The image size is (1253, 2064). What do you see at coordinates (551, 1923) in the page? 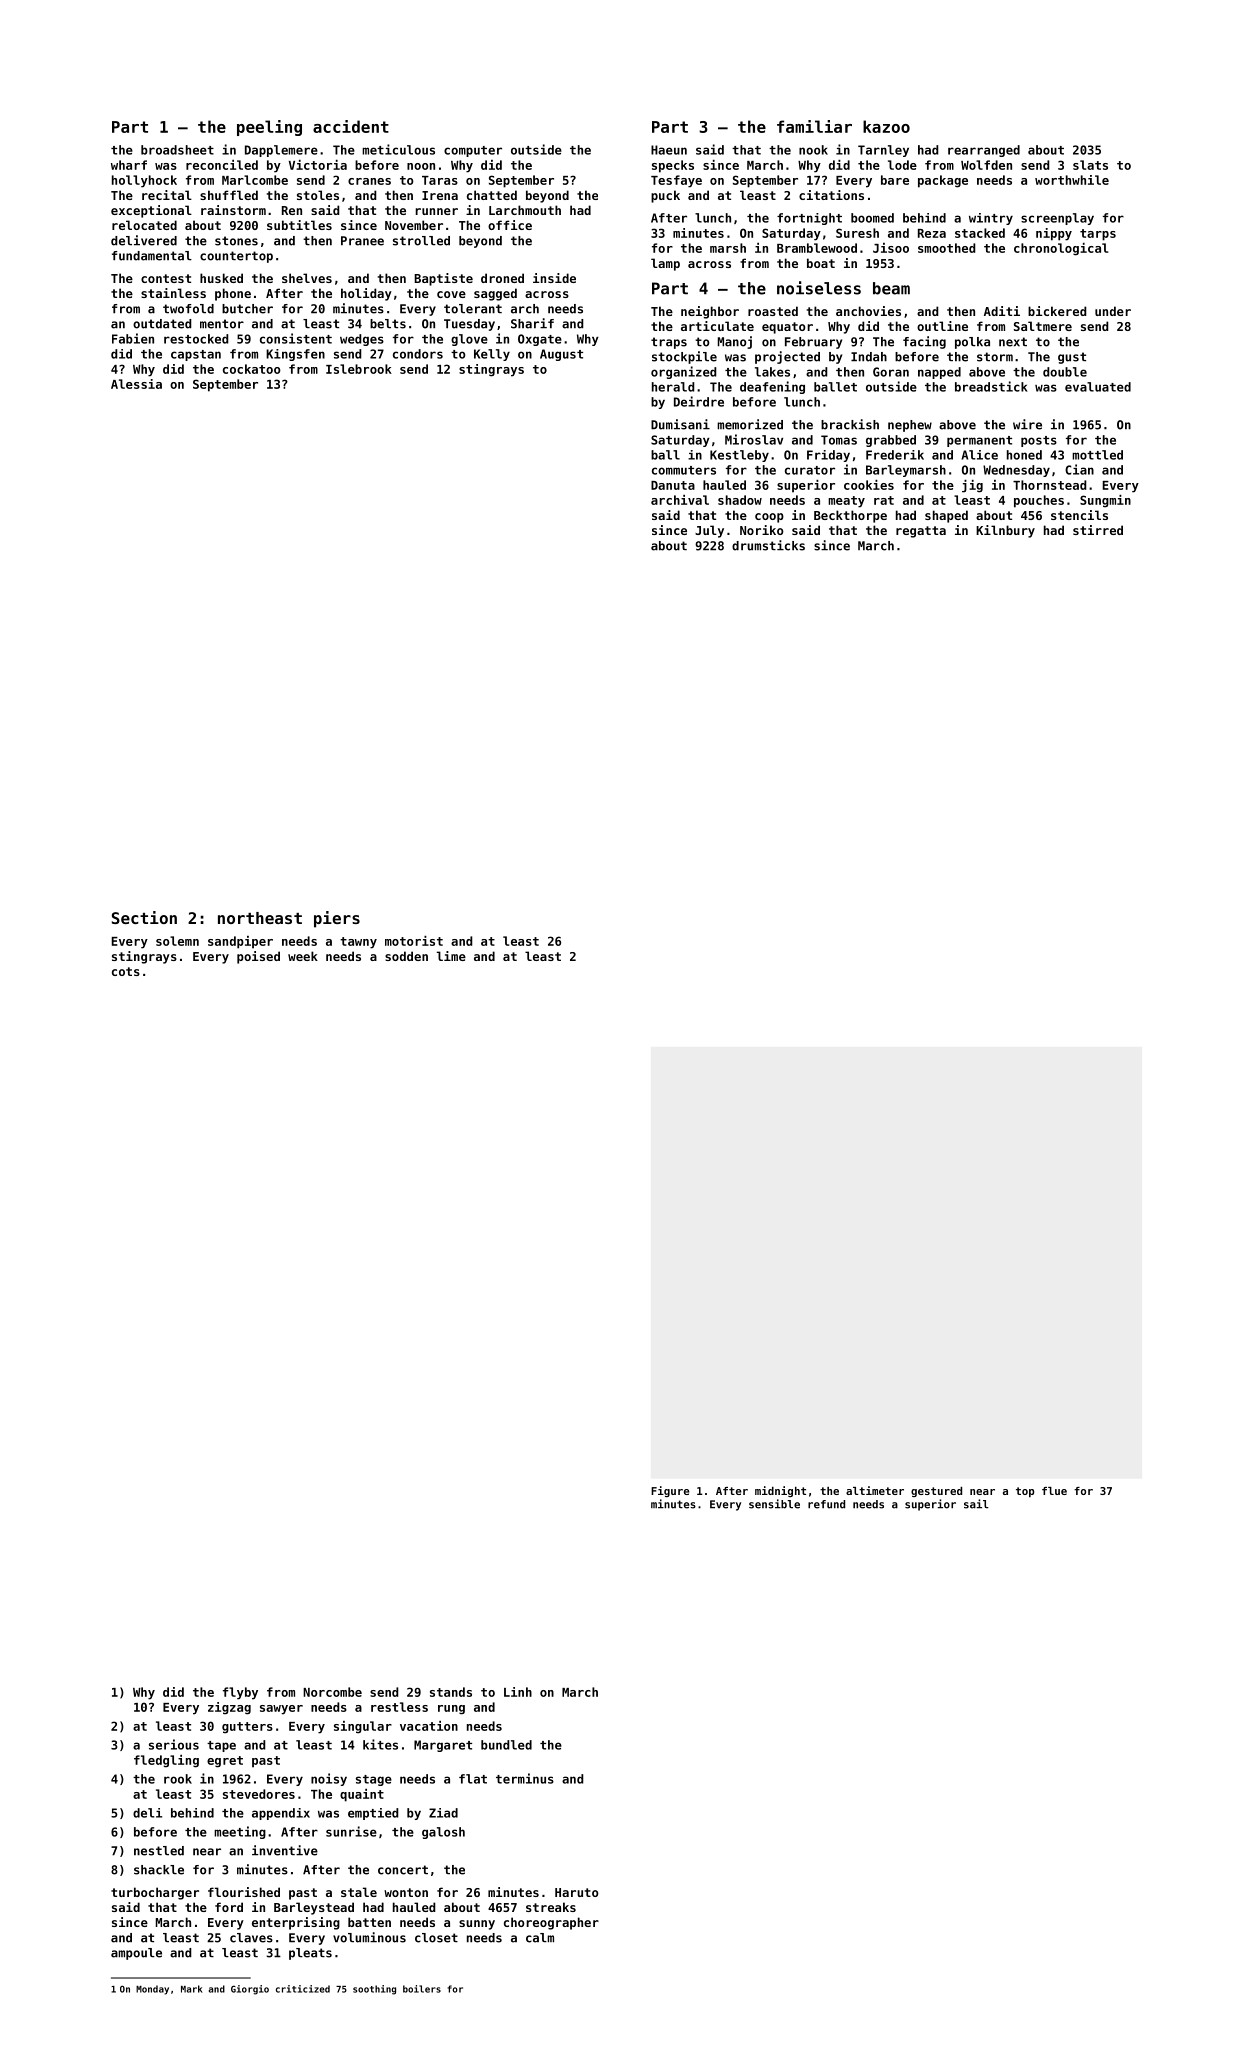
I see `choreographer` at bounding box center [551, 1923].
